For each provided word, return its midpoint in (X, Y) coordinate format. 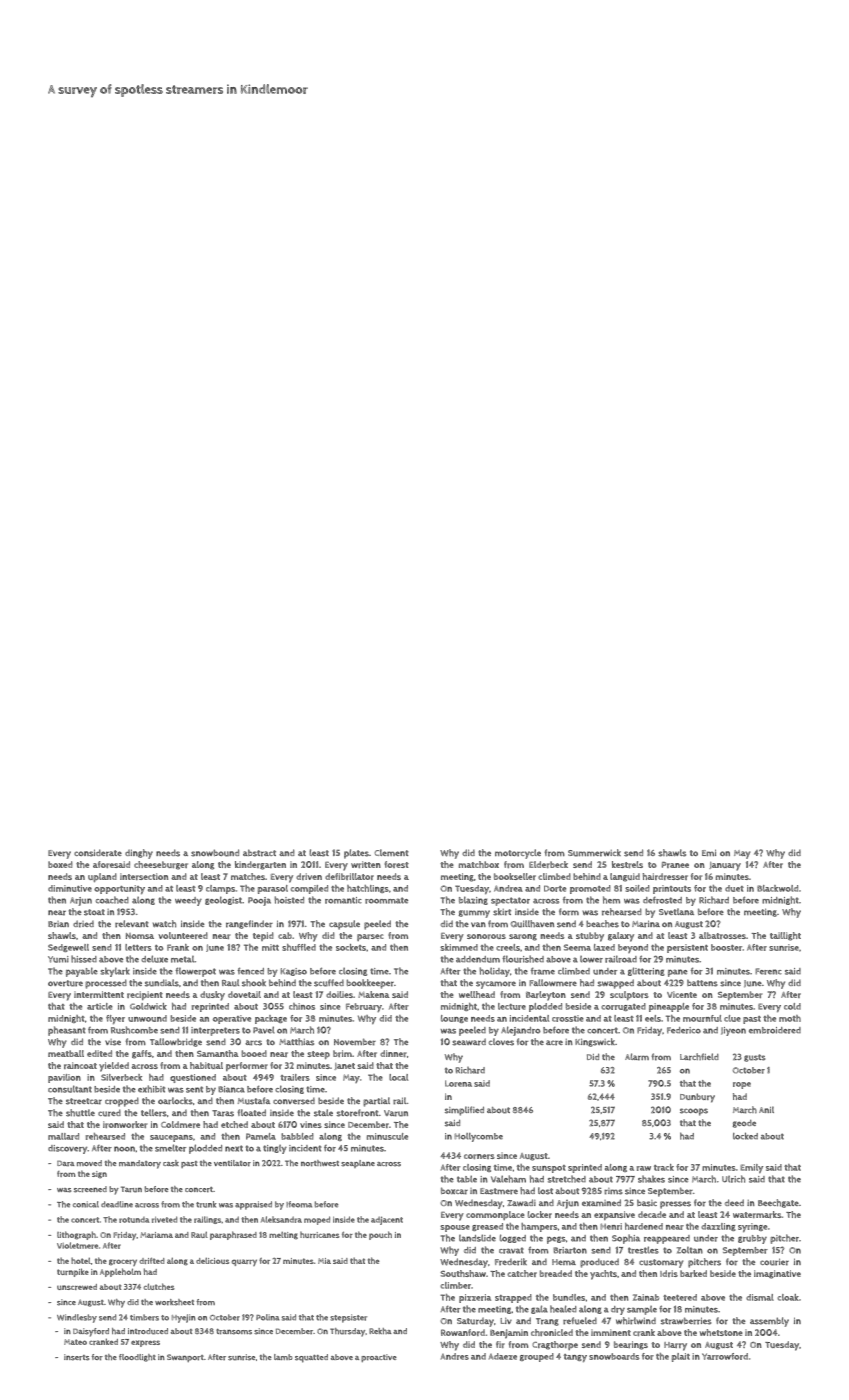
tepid (263, 936)
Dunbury (697, 1098)
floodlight (137, 1358)
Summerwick (594, 853)
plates (356, 854)
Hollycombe (478, 1137)
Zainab (646, 1297)
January (725, 866)
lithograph (76, 1235)
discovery (68, 1149)
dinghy (139, 854)
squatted (311, 1358)
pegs (556, 1240)
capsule (344, 925)
